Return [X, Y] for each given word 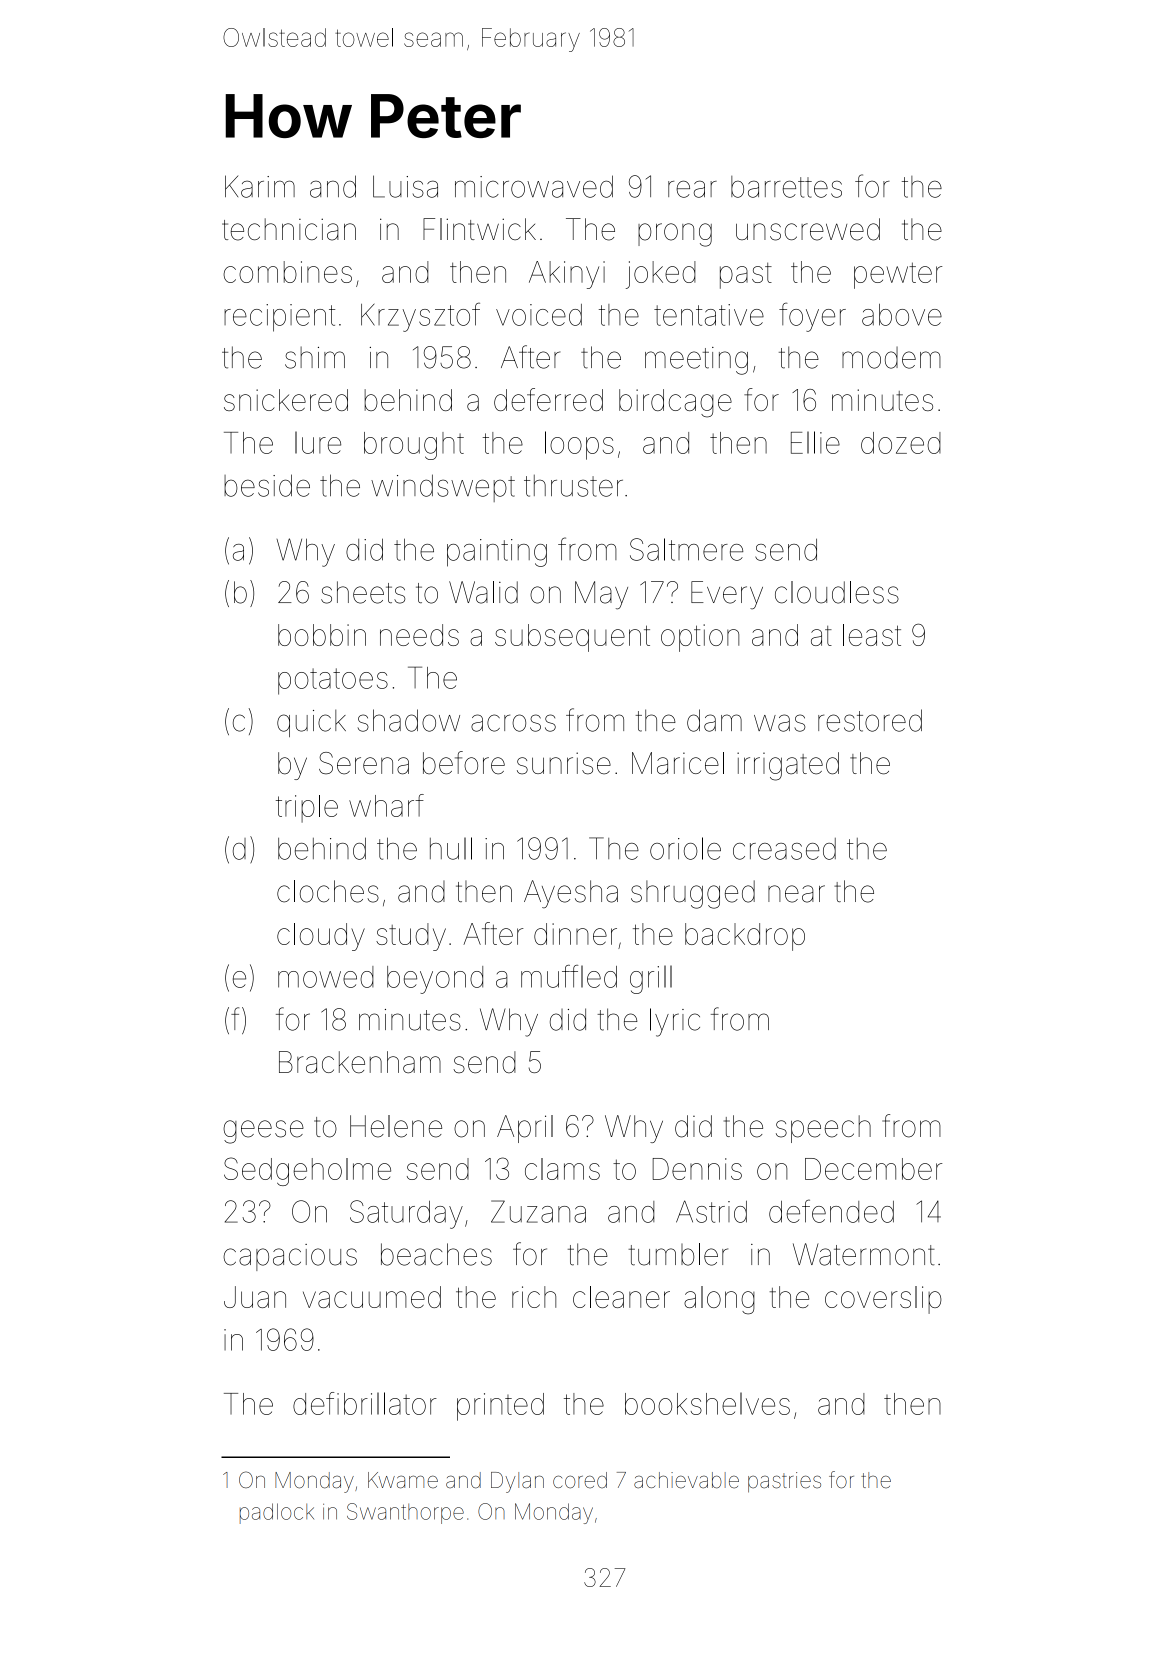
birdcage [675, 403]
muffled [569, 976]
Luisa [405, 186]
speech [823, 1129]
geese [263, 1132]
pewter [898, 275]
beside [267, 485]
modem [891, 358]
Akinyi [567, 275]
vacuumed [372, 1297]
